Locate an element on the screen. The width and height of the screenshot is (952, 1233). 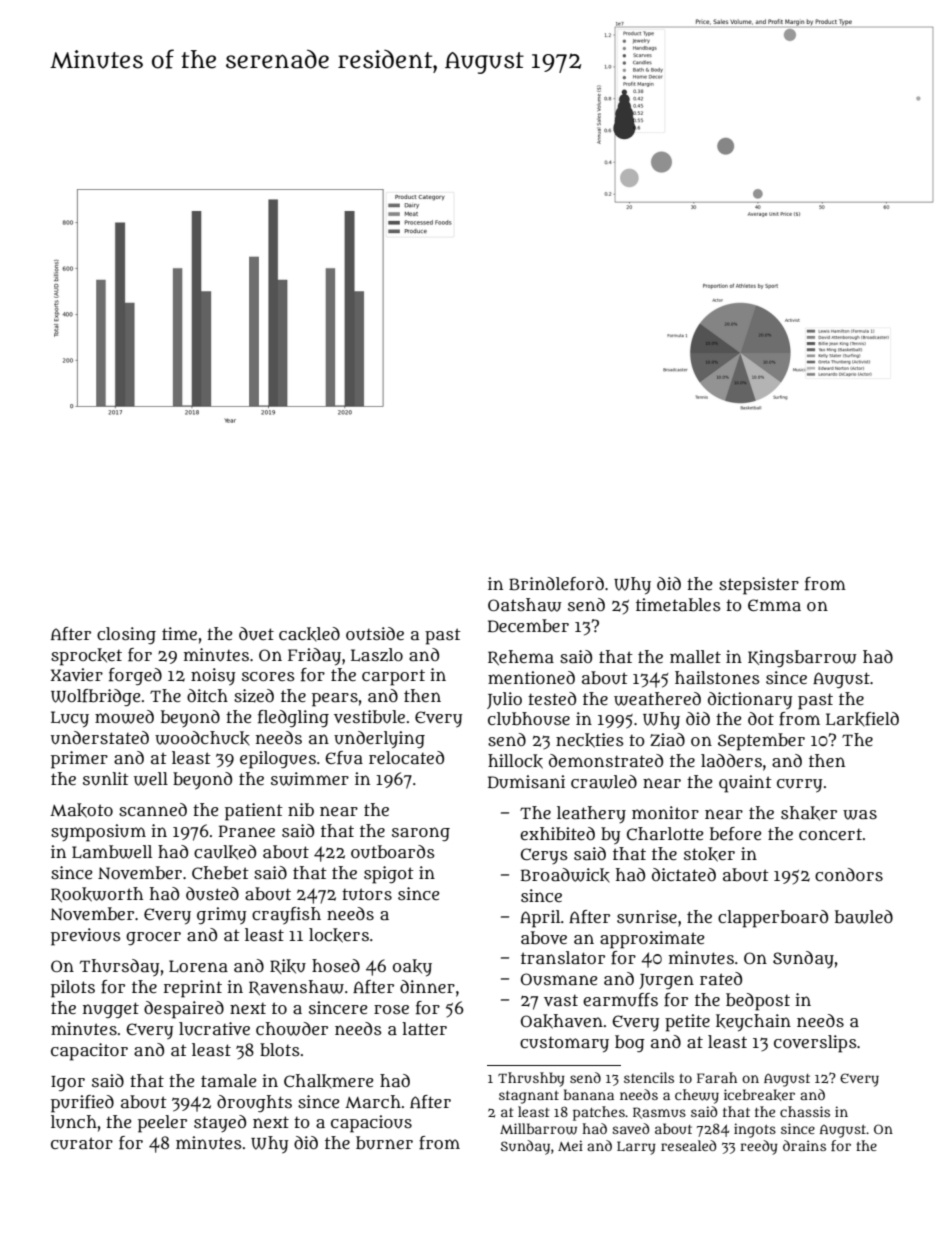
symposium is located at coordinates (98, 833).
